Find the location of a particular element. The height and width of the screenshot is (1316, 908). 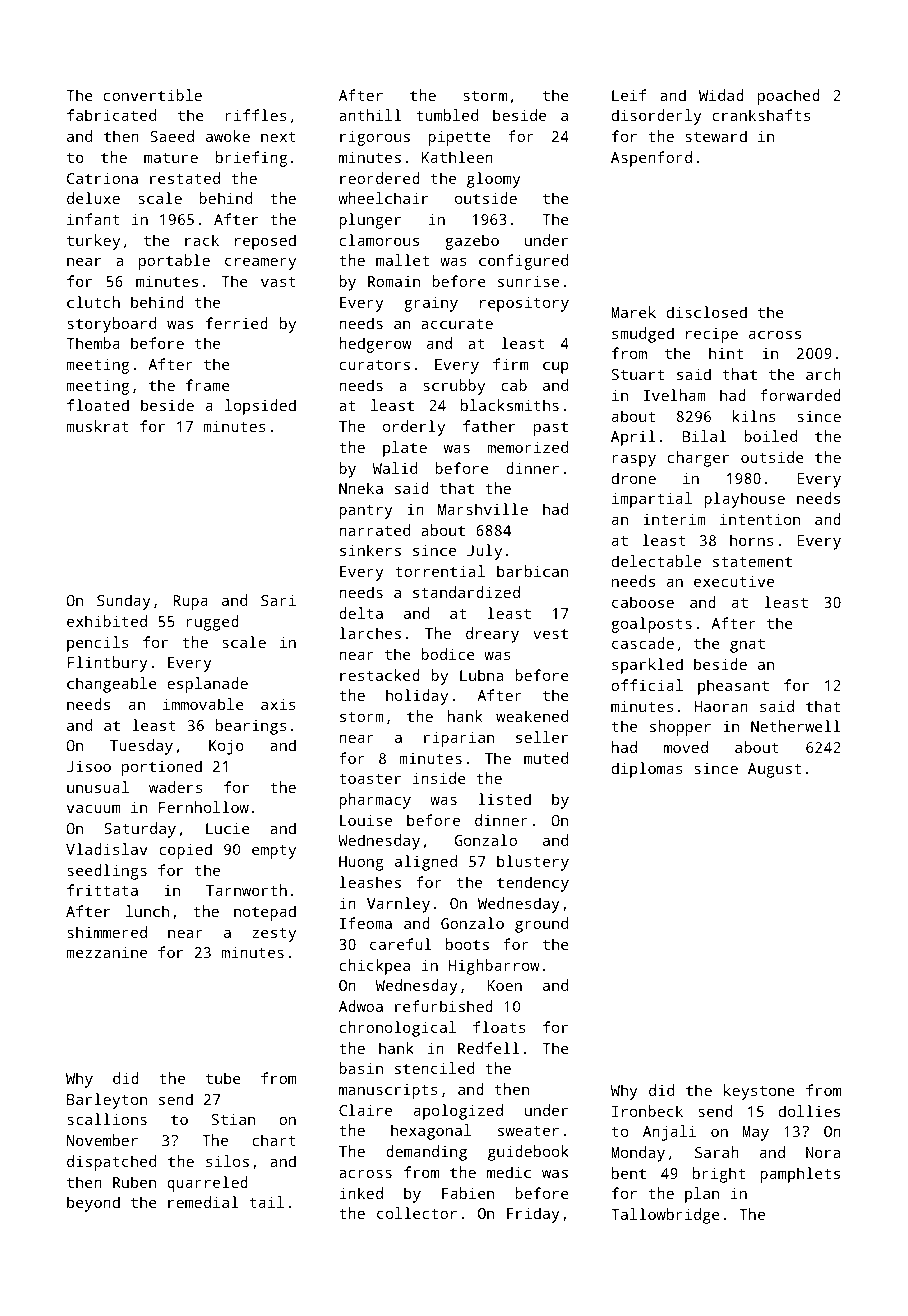

Leif is located at coordinates (629, 95).
